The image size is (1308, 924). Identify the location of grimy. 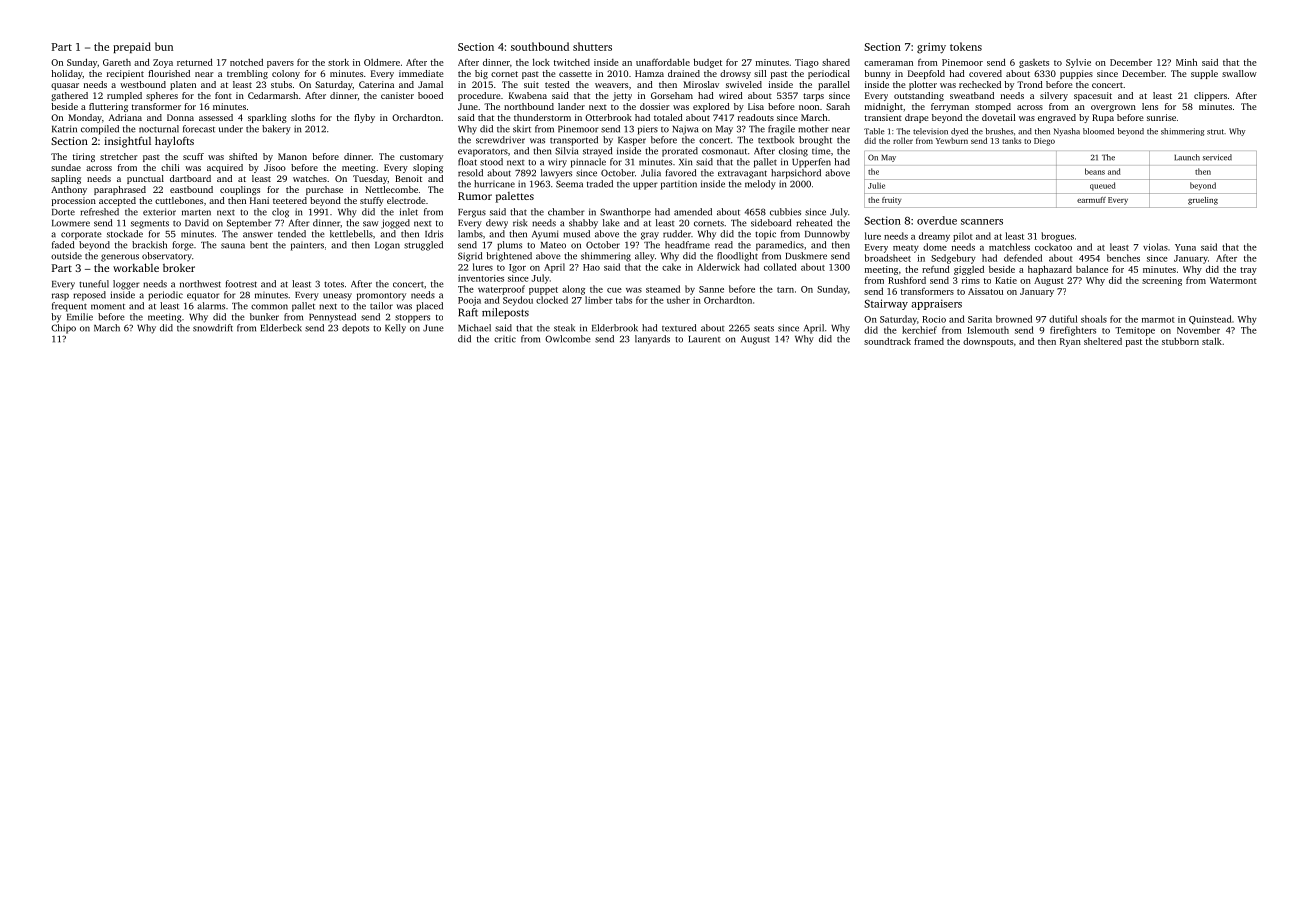
(931, 48).
